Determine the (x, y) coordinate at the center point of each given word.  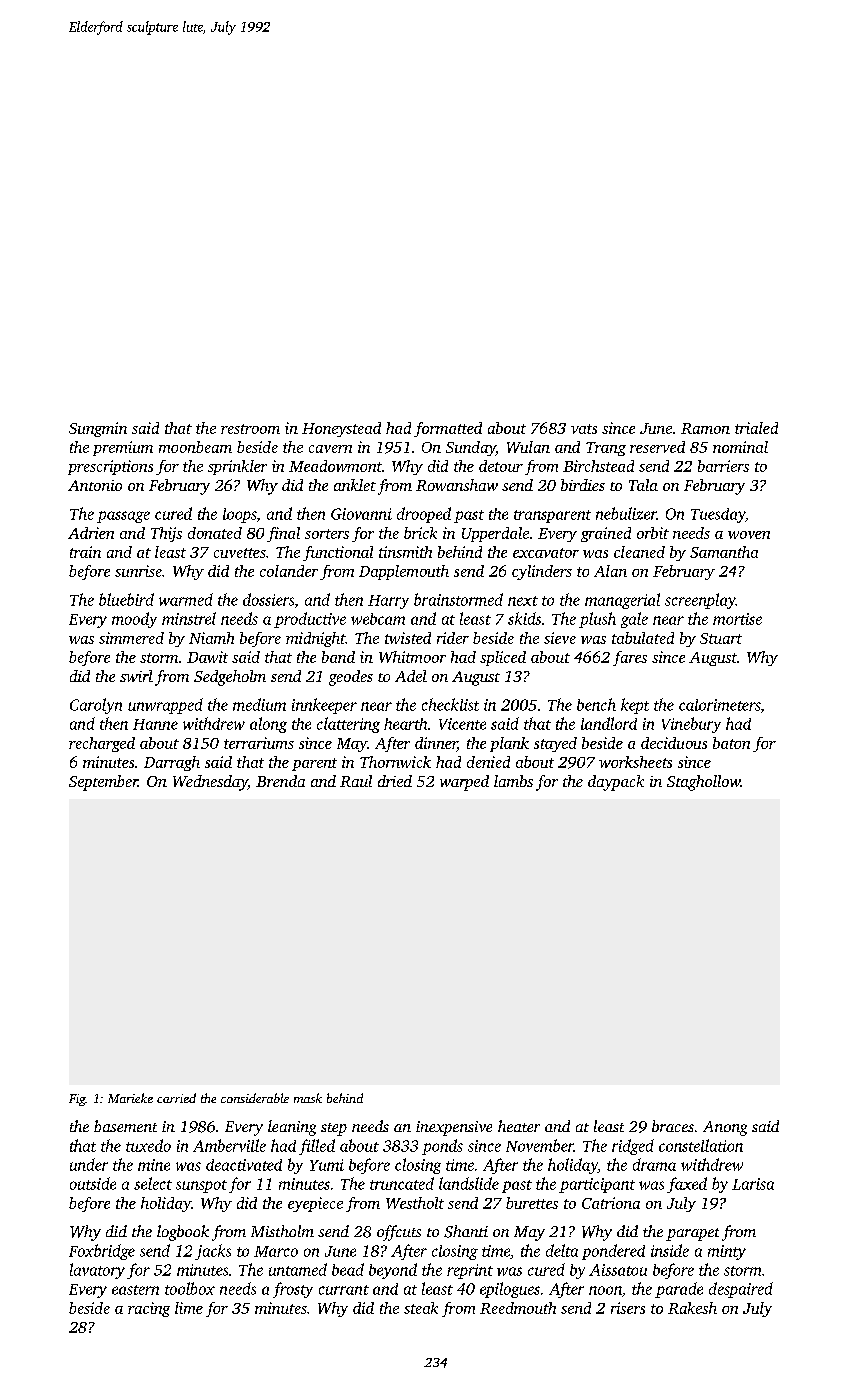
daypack (616, 783)
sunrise (138, 571)
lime (189, 1308)
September (103, 783)
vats (584, 429)
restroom (250, 429)
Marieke (130, 1098)
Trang (606, 449)
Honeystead (341, 429)
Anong (725, 1128)
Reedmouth (518, 1308)
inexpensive (454, 1128)
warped (464, 783)
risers (628, 1308)
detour (501, 466)
